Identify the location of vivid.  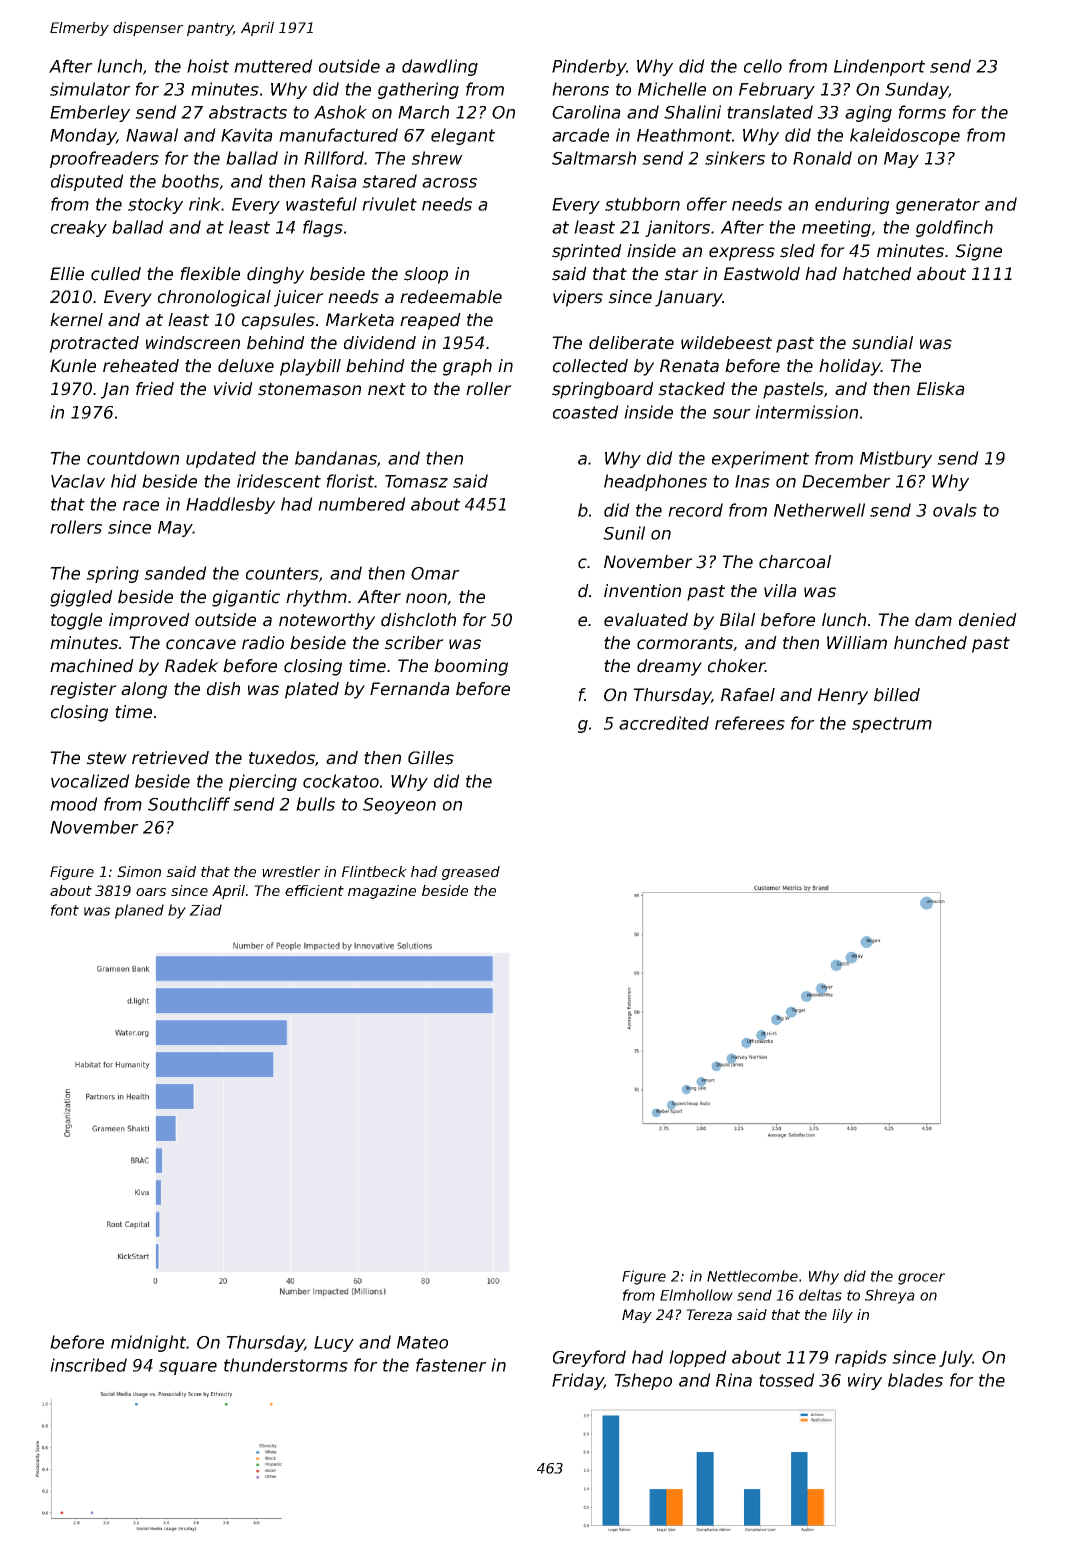
(233, 389).
